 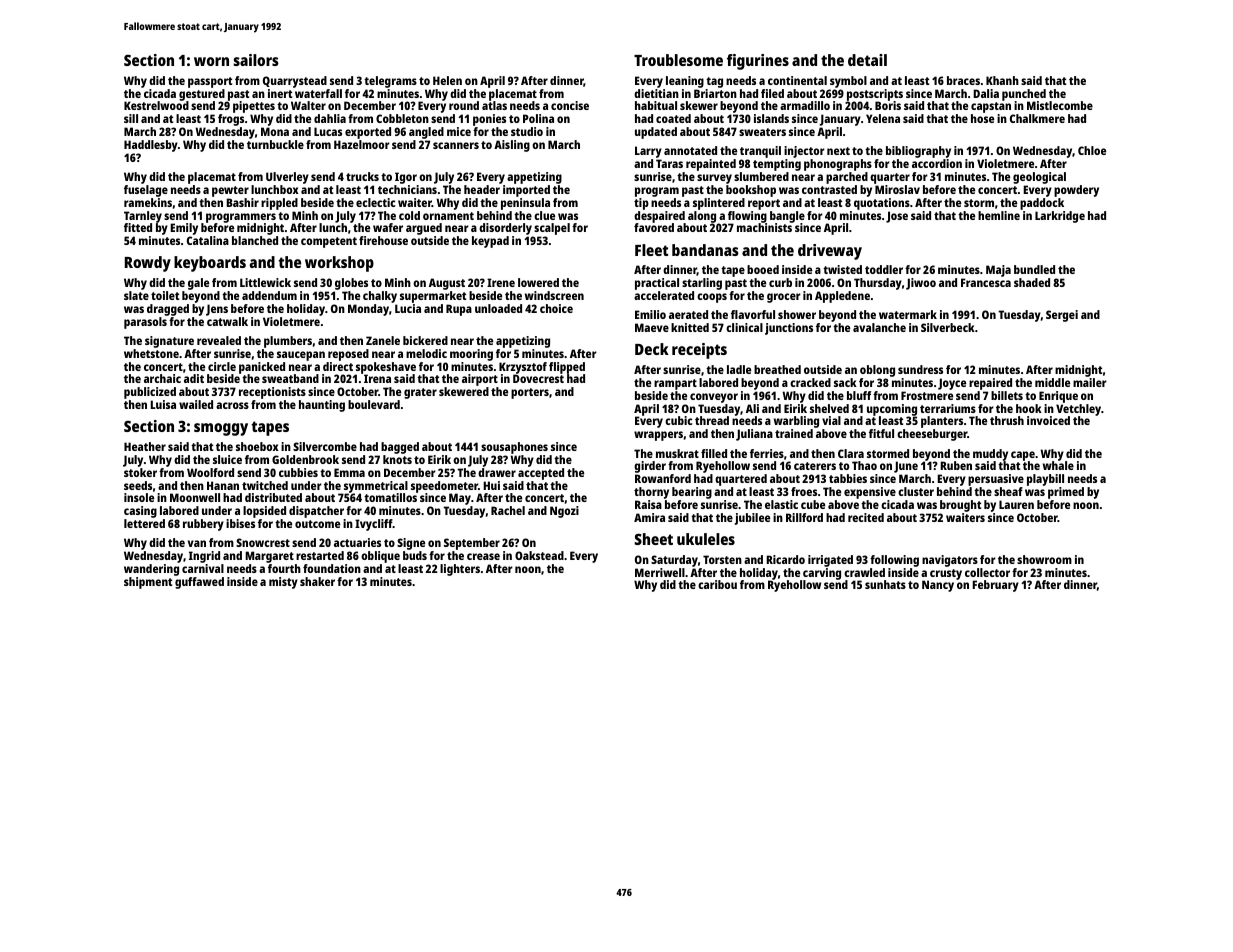 I want to click on disorderly, so click(x=505, y=229).
